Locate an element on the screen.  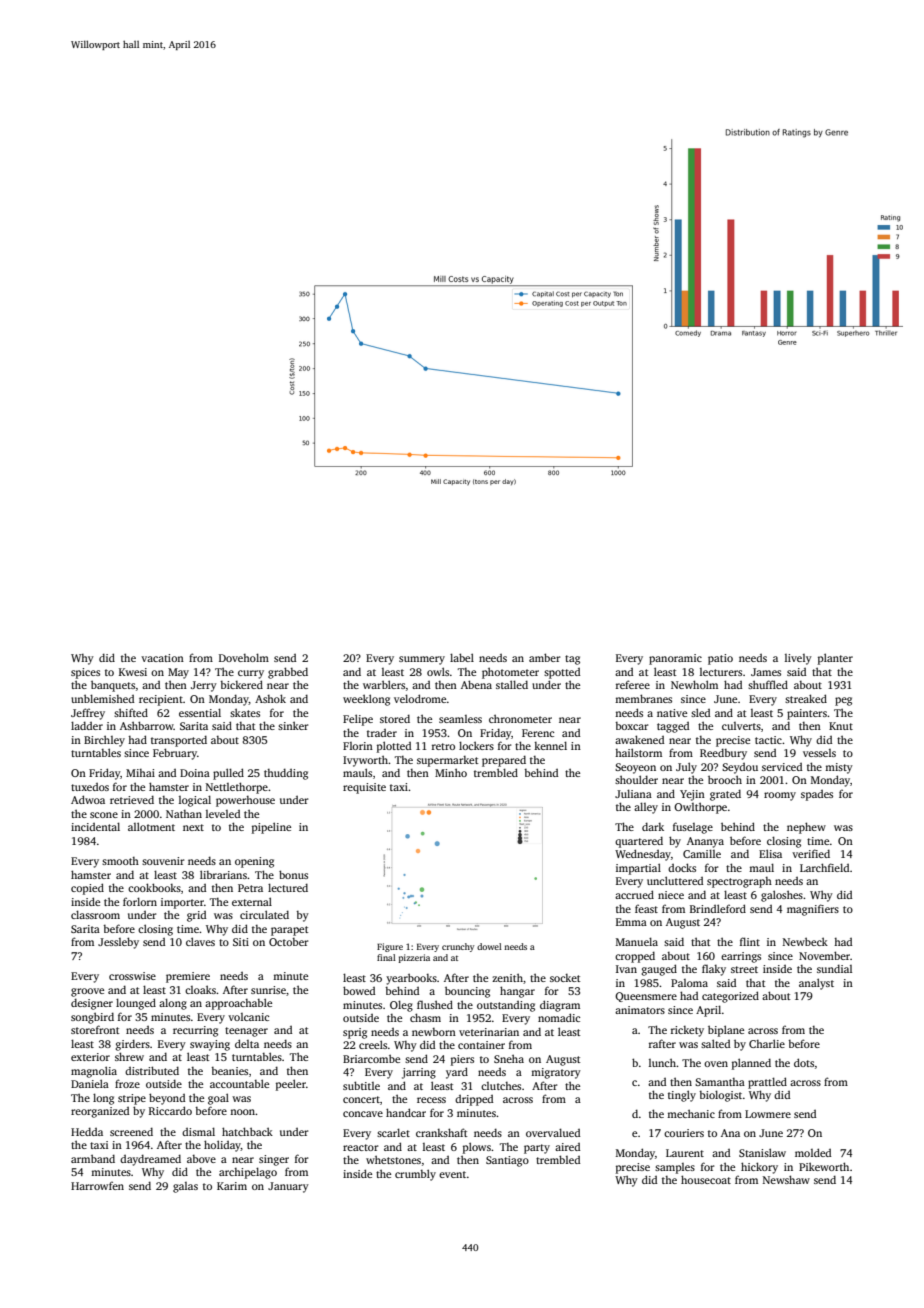
summery is located at coordinates (422, 660).
